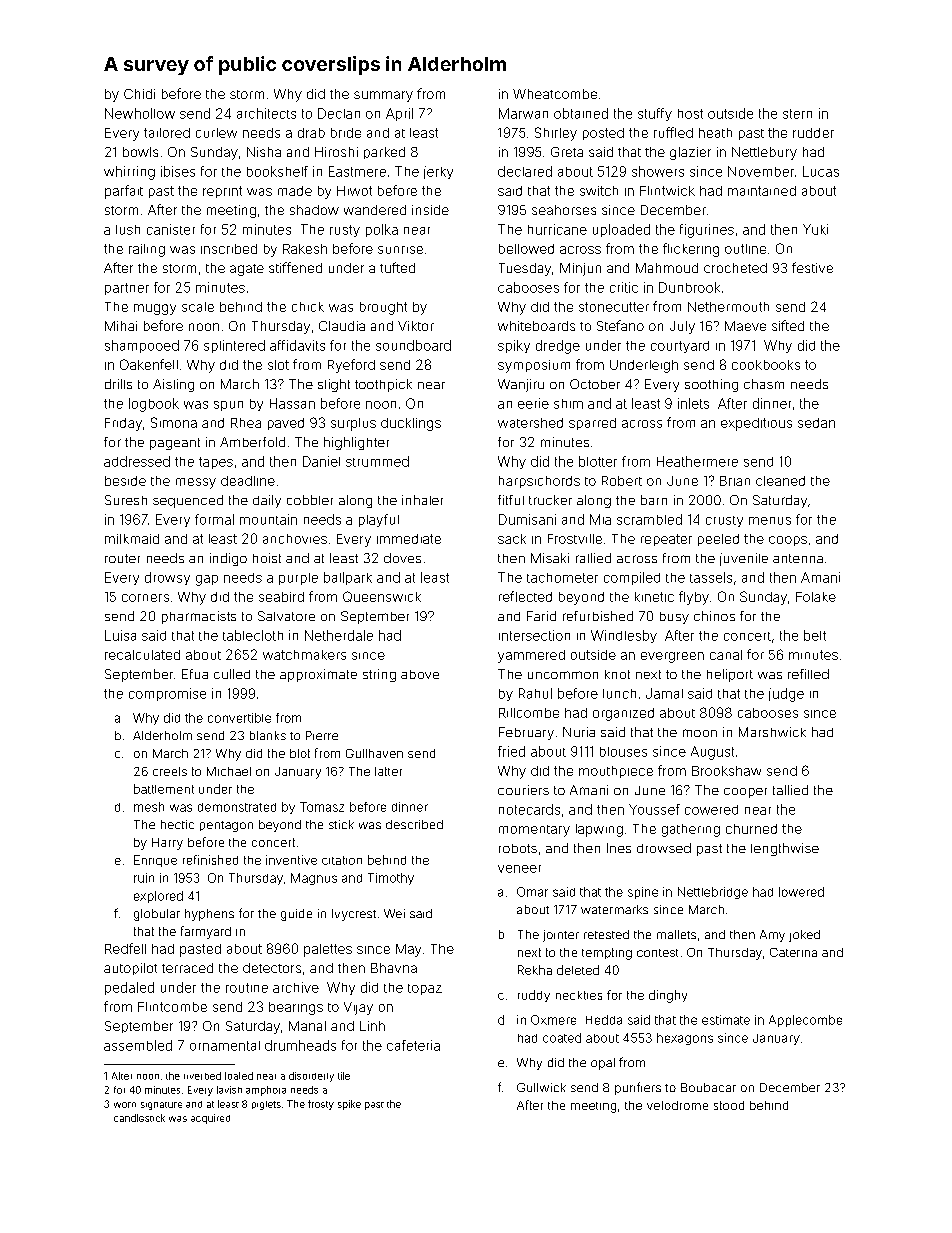 The image size is (952, 1233). Describe the element at coordinates (821, 171) in the image. I see `Lucas` at that location.
